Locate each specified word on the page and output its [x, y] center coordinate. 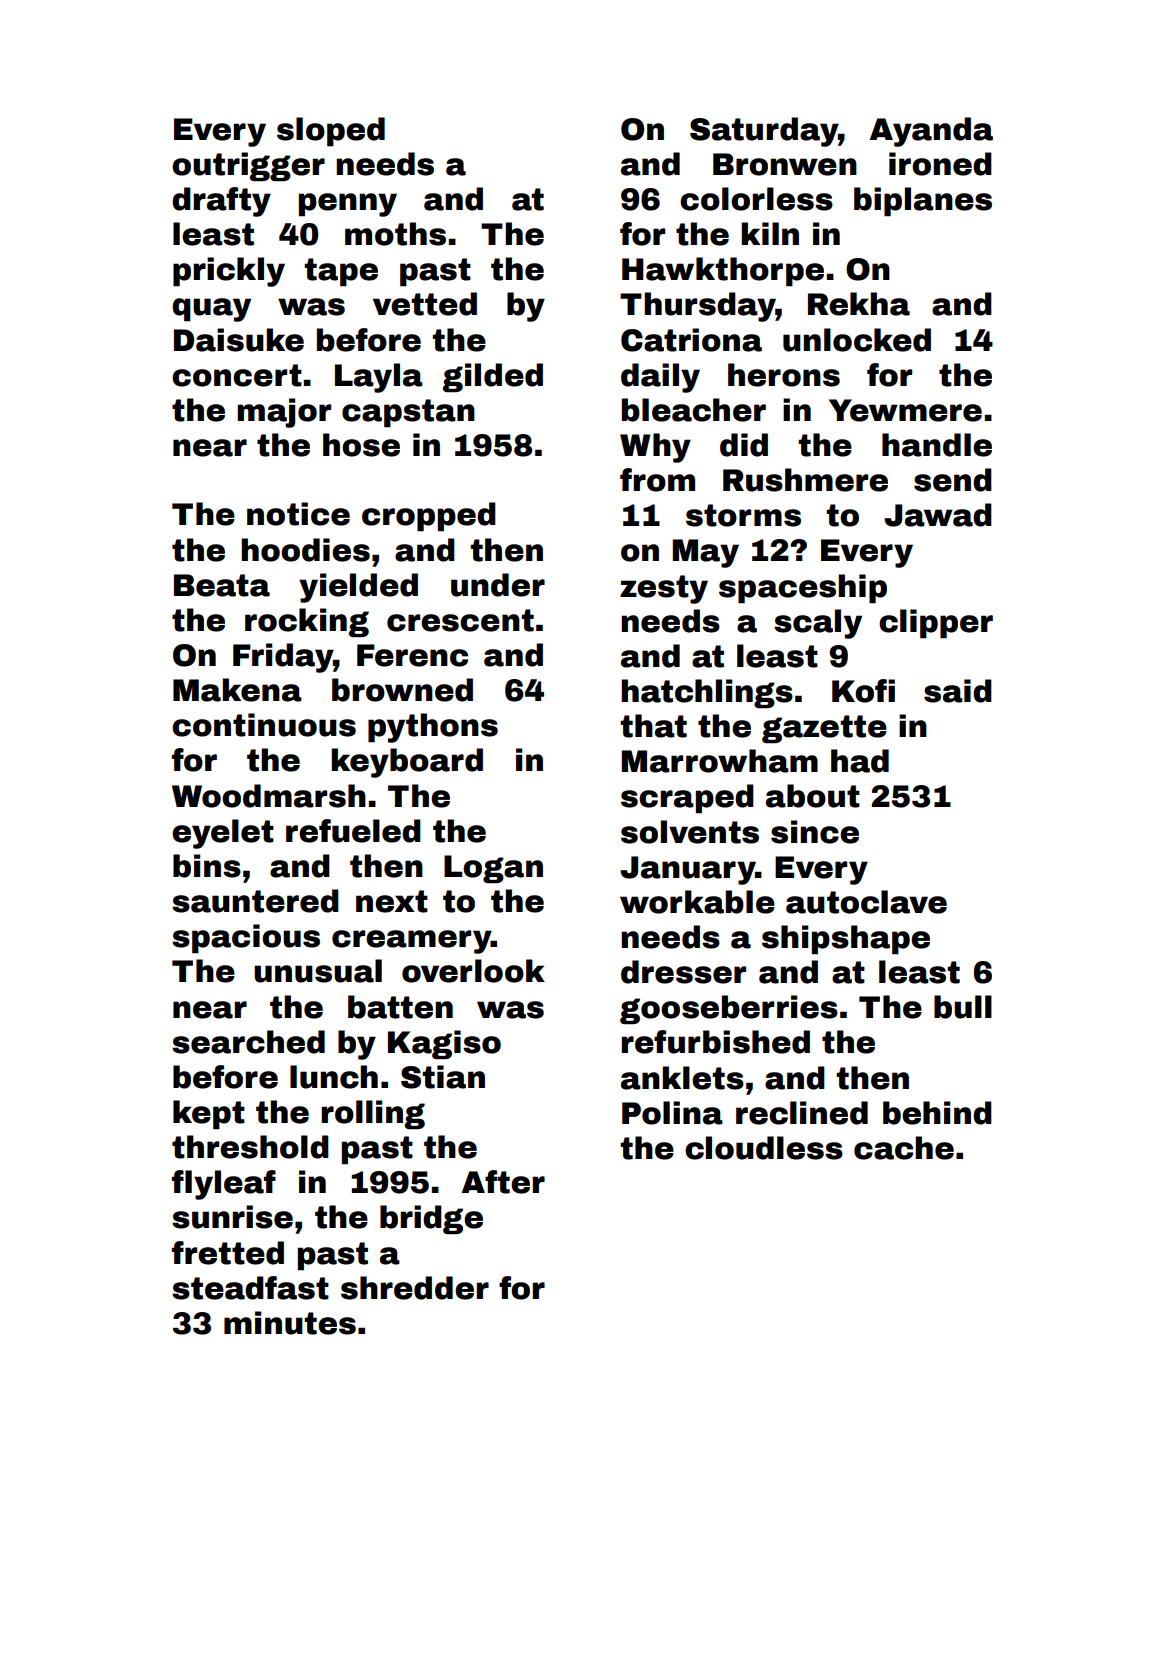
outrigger [248, 166]
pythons [433, 728]
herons [784, 375]
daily [660, 378]
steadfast [250, 1288]
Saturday [764, 132]
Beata [222, 585]
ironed [940, 164]
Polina [672, 1113]
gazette [824, 729]
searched [248, 1042]
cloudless [764, 1148]
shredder [415, 1288]
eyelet [223, 834]
